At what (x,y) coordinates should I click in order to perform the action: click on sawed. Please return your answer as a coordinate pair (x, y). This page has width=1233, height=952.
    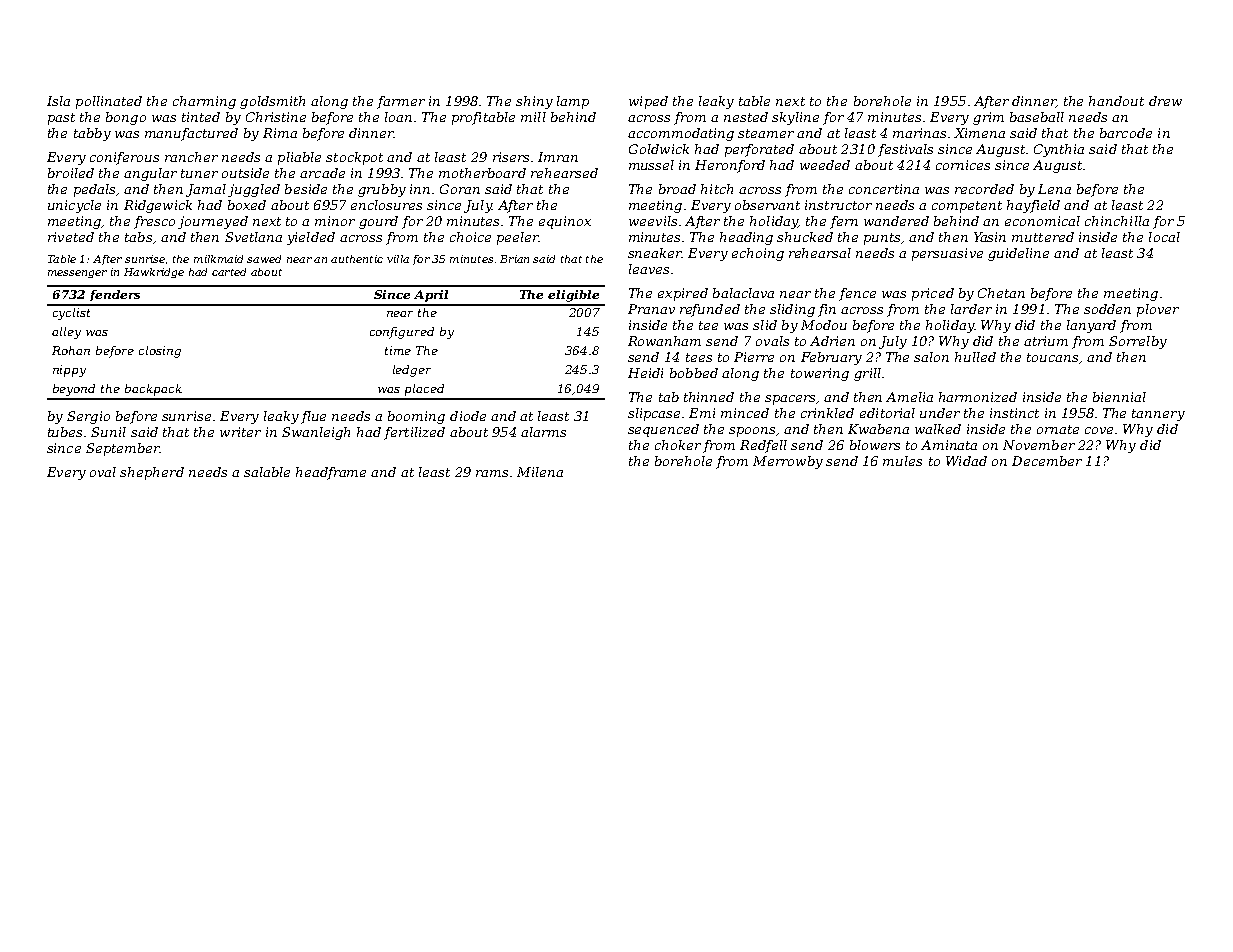
    Looking at the image, I should click on (264, 259).
